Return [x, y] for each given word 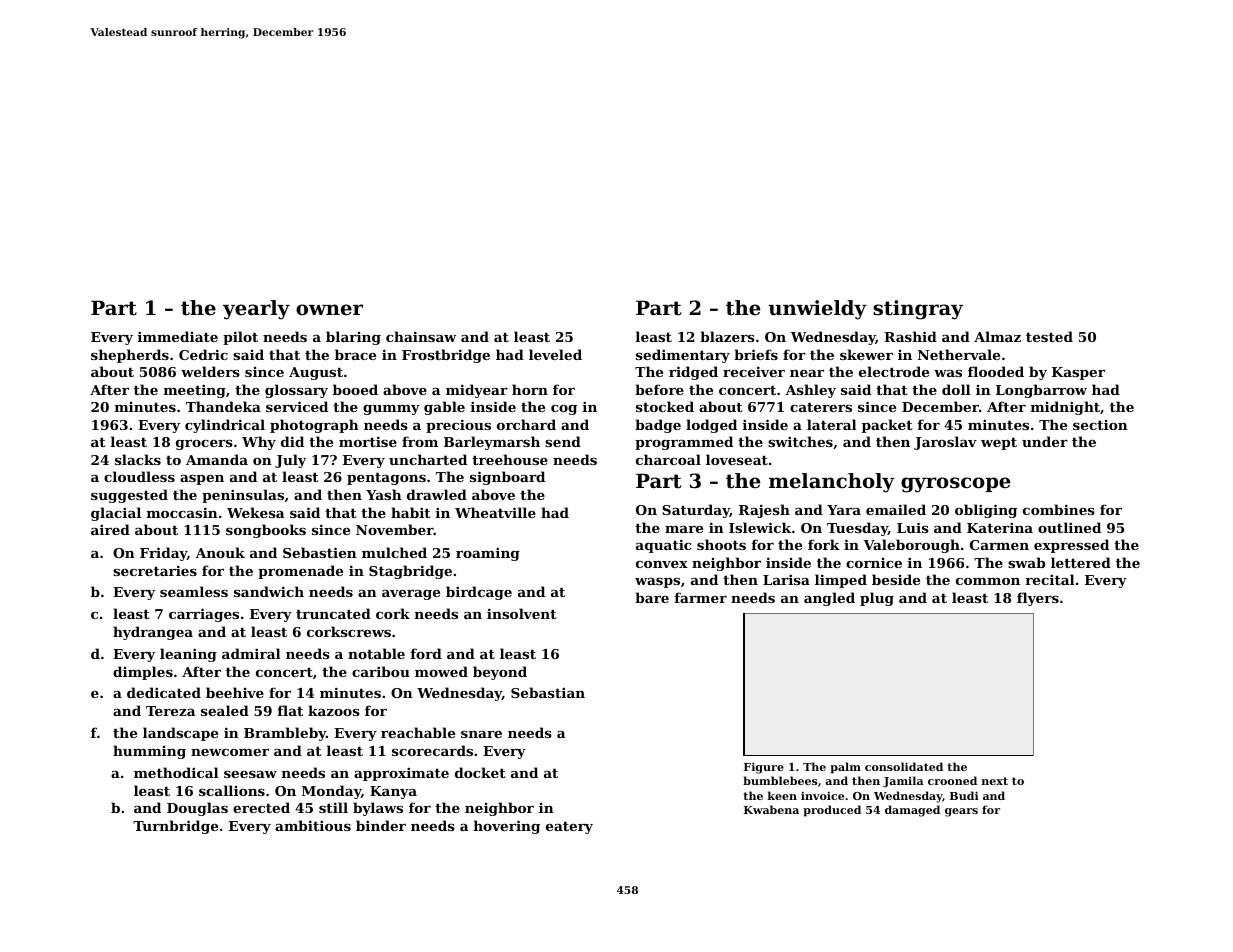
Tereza [170, 711]
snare [481, 734]
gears [961, 812]
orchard [526, 424]
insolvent [522, 613]
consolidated [904, 766]
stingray [918, 310]
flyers [1038, 599]
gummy [391, 410]
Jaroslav [945, 443]
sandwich [269, 591]
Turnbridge [175, 827]
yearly [256, 310]
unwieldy [817, 310]
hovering [507, 827]
